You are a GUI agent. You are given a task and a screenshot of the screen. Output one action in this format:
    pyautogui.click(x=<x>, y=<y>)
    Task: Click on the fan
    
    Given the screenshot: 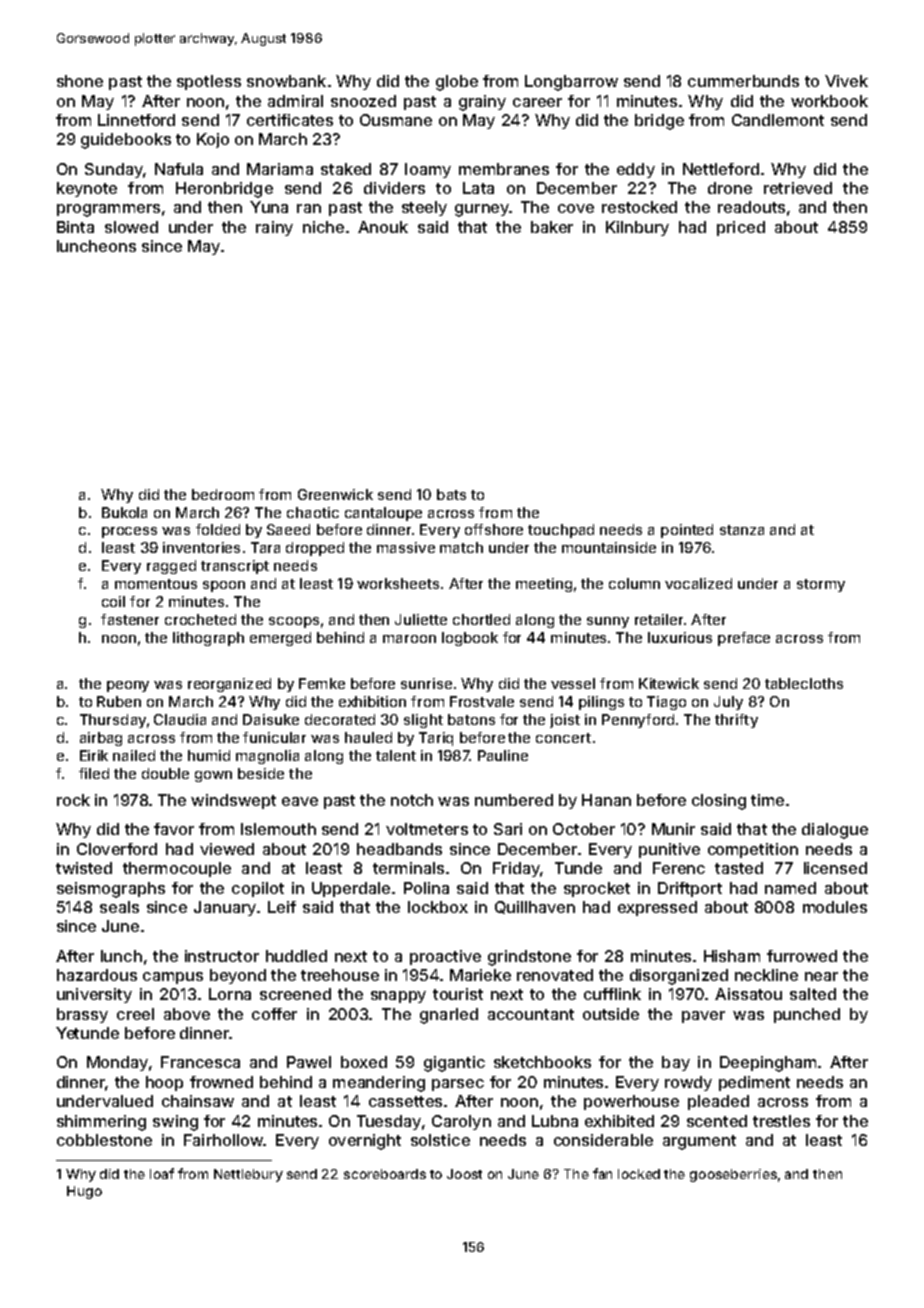 What is the action you would take?
    pyautogui.click(x=602, y=1173)
